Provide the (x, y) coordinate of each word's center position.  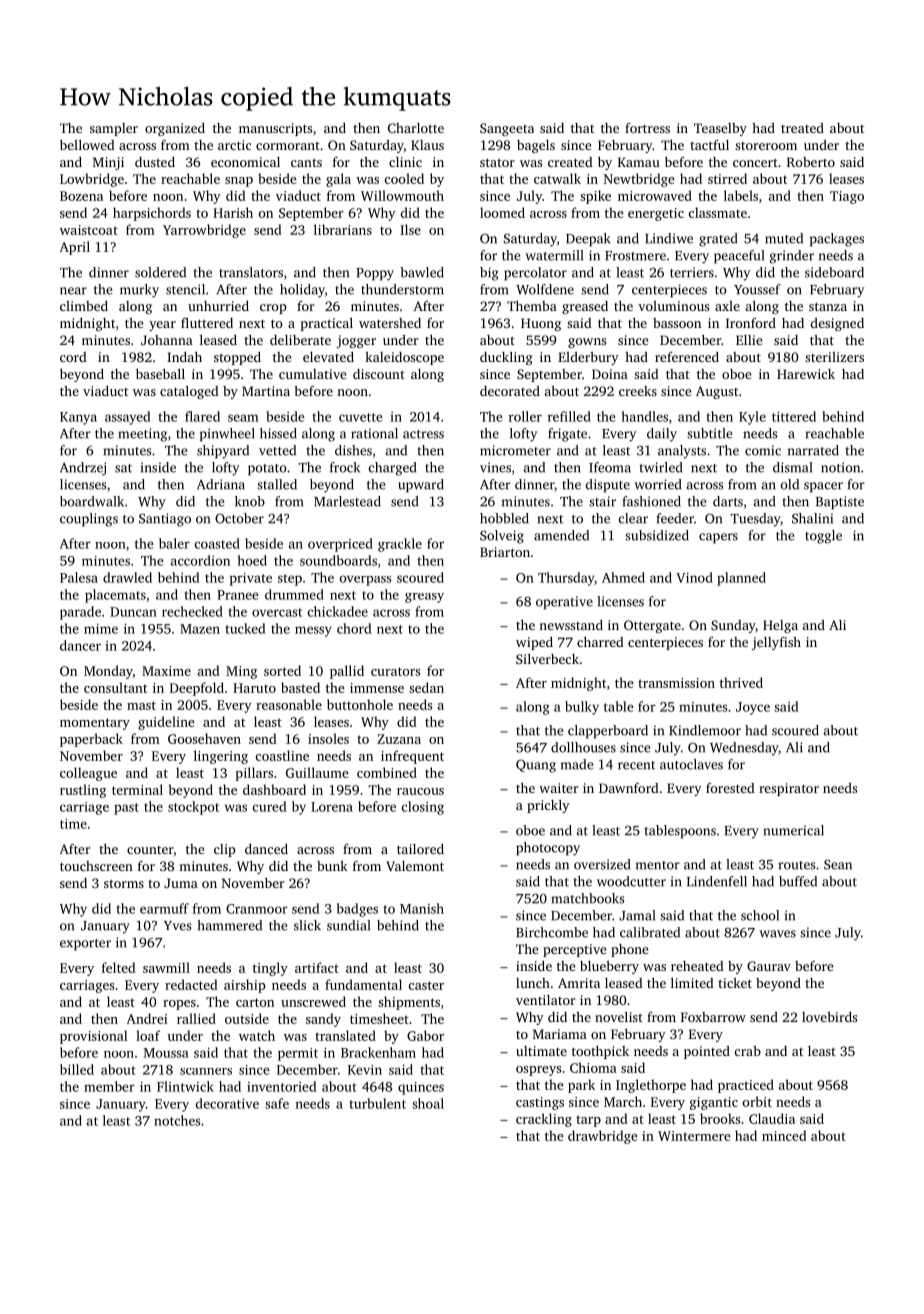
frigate (567, 435)
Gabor (425, 1035)
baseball (160, 374)
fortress (647, 128)
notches (177, 1120)
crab (747, 1051)
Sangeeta (507, 129)
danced (266, 849)
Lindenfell (717, 881)
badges (357, 910)
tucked (245, 628)
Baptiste (840, 503)
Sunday (733, 626)
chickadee (338, 611)
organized (175, 129)
